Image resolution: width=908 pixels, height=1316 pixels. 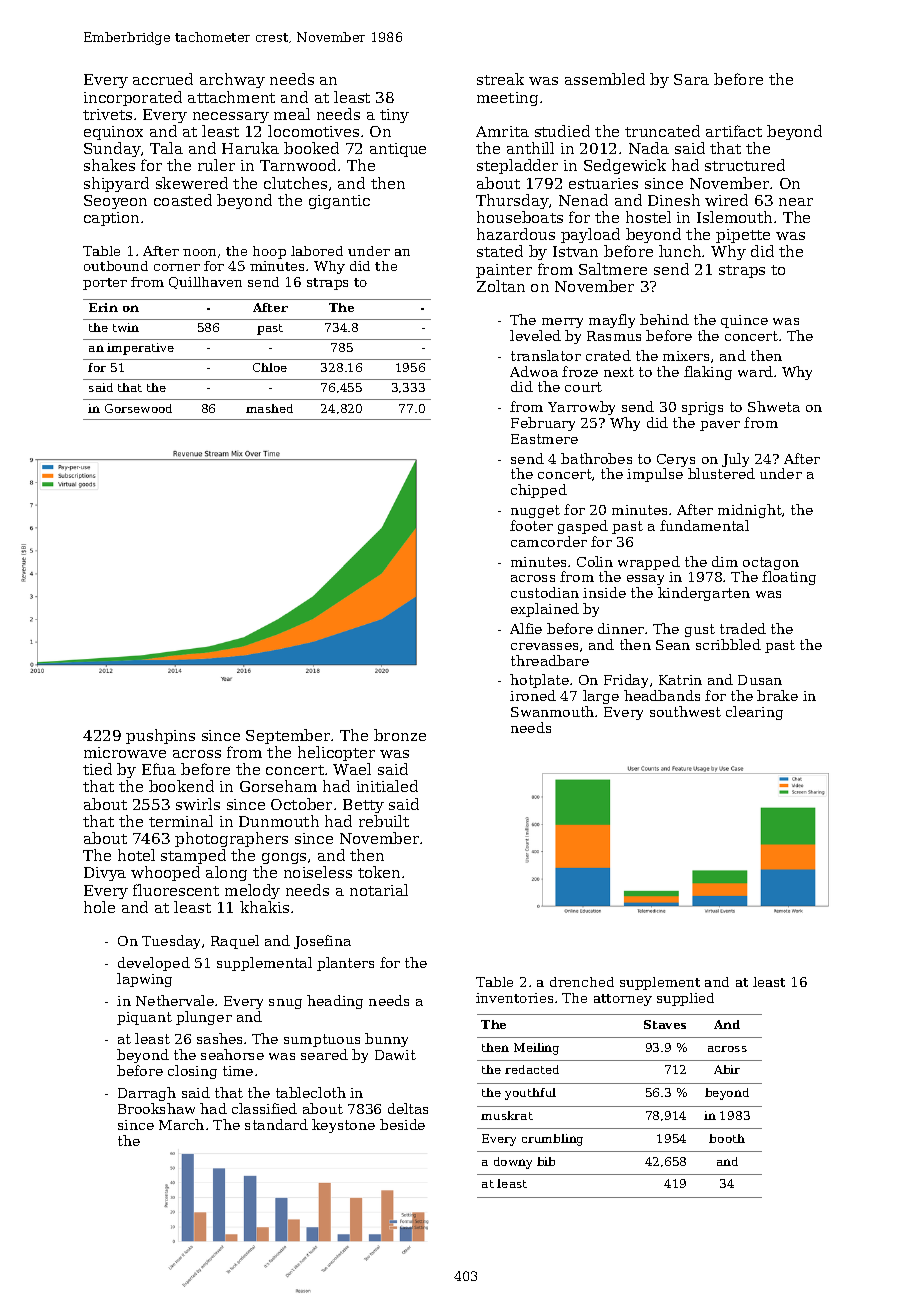 What do you see at coordinates (163, 79) in the screenshot?
I see `accrued` at bounding box center [163, 79].
